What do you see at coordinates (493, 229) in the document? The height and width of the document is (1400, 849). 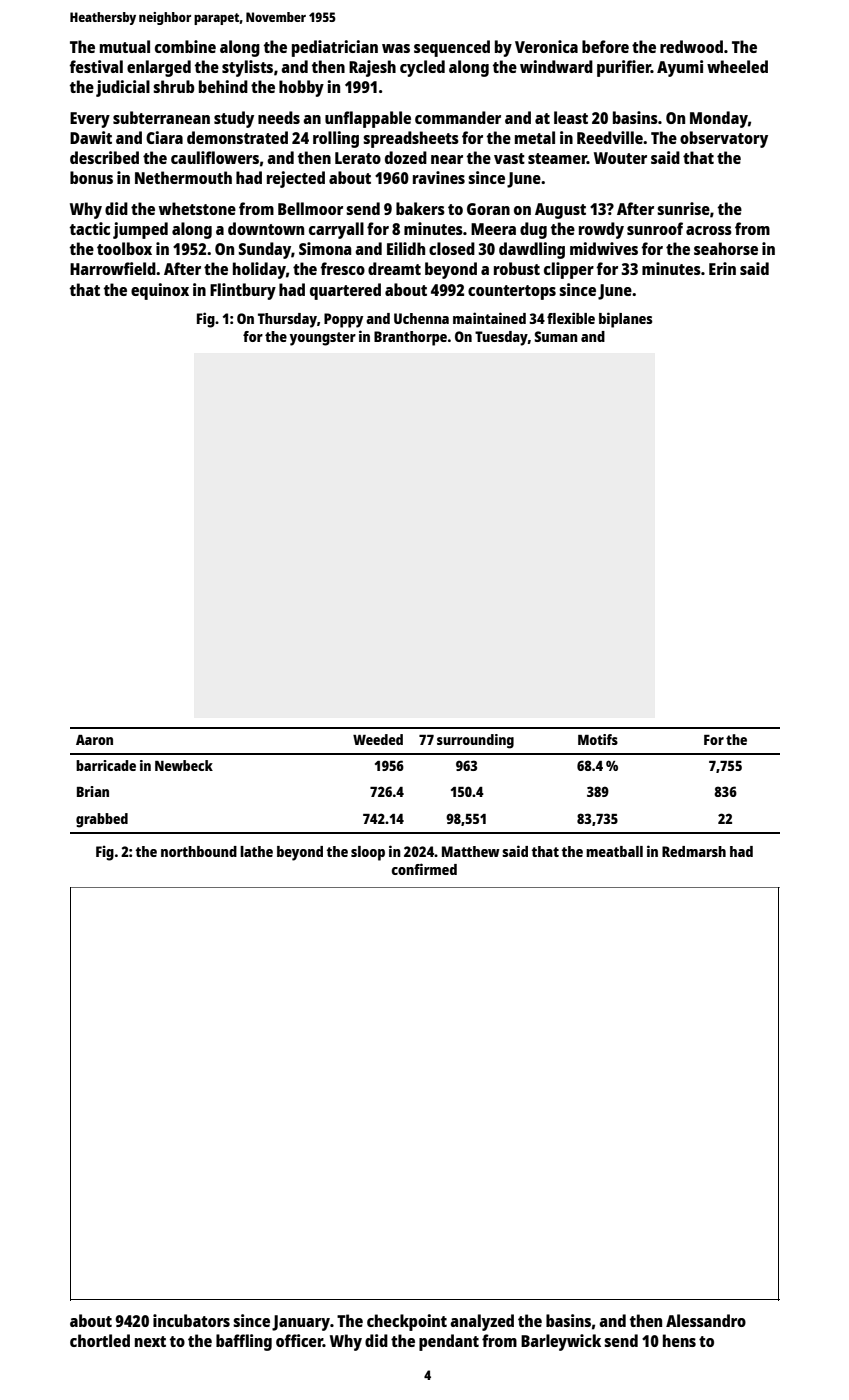 I see `Meera` at bounding box center [493, 229].
